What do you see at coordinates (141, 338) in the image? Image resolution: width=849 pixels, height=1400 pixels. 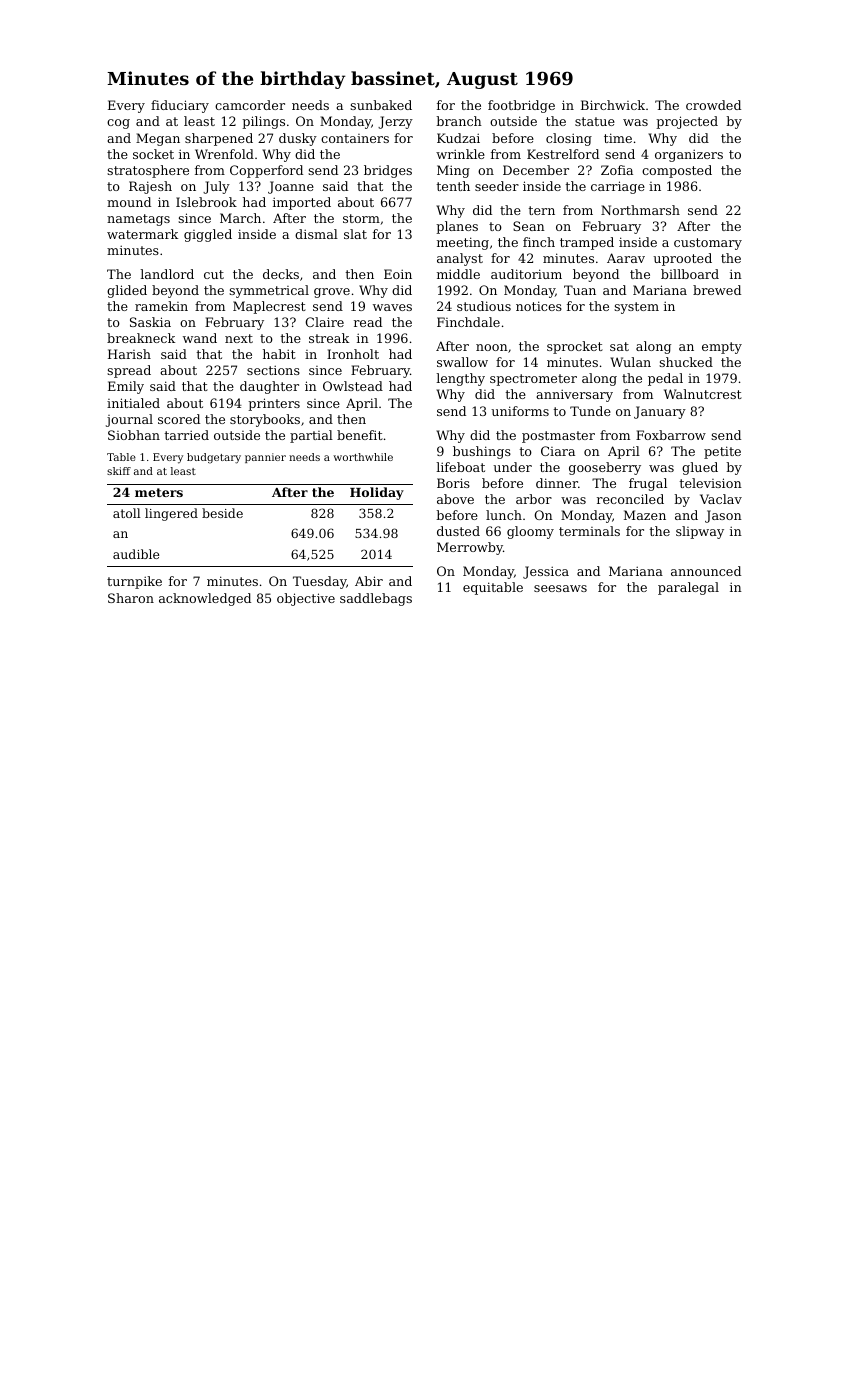 I see `breakneck` at bounding box center [141, 338].
